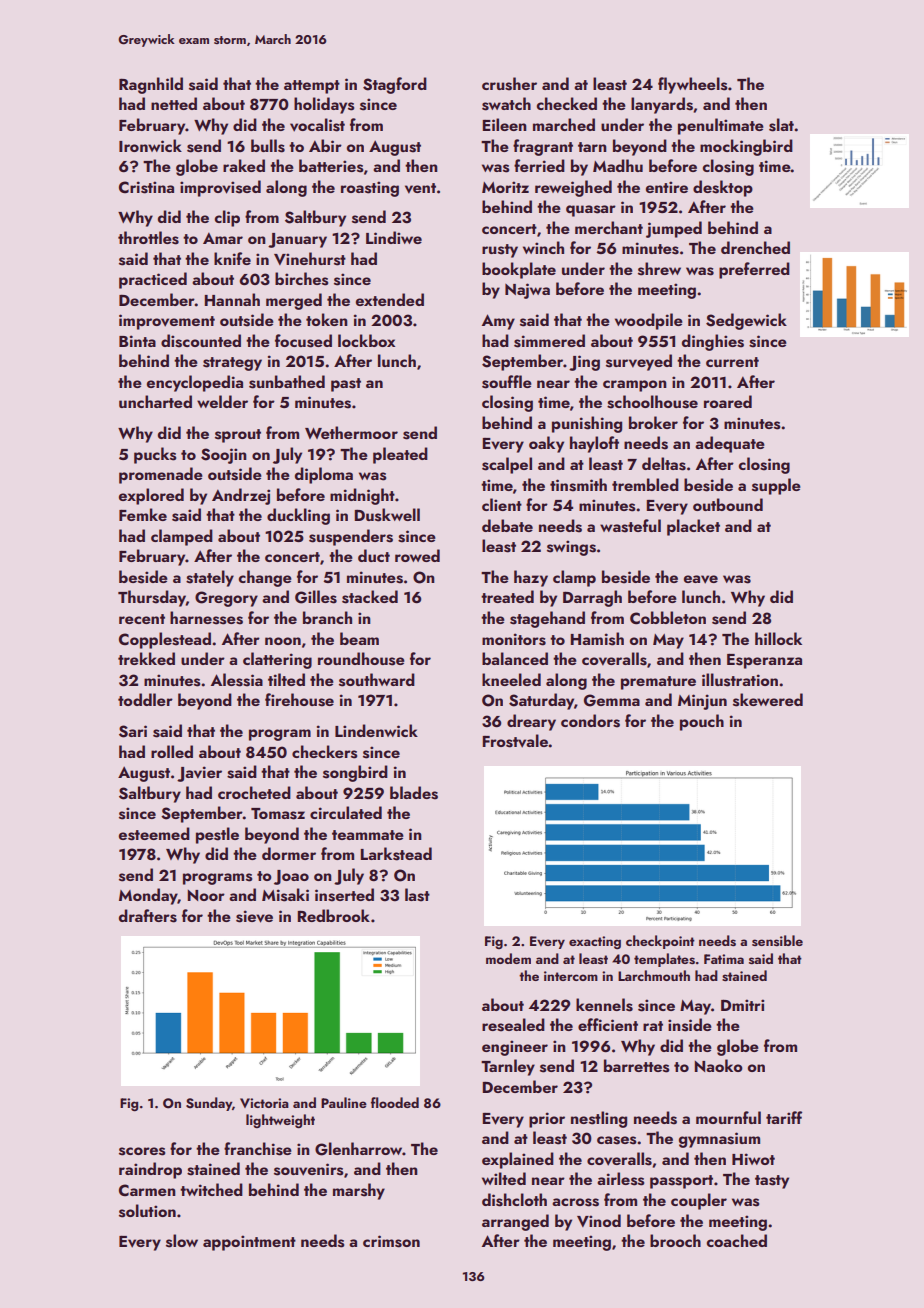 The width and height of the image is (924, 1308). I want to click on solution, so click(147, 1211).
